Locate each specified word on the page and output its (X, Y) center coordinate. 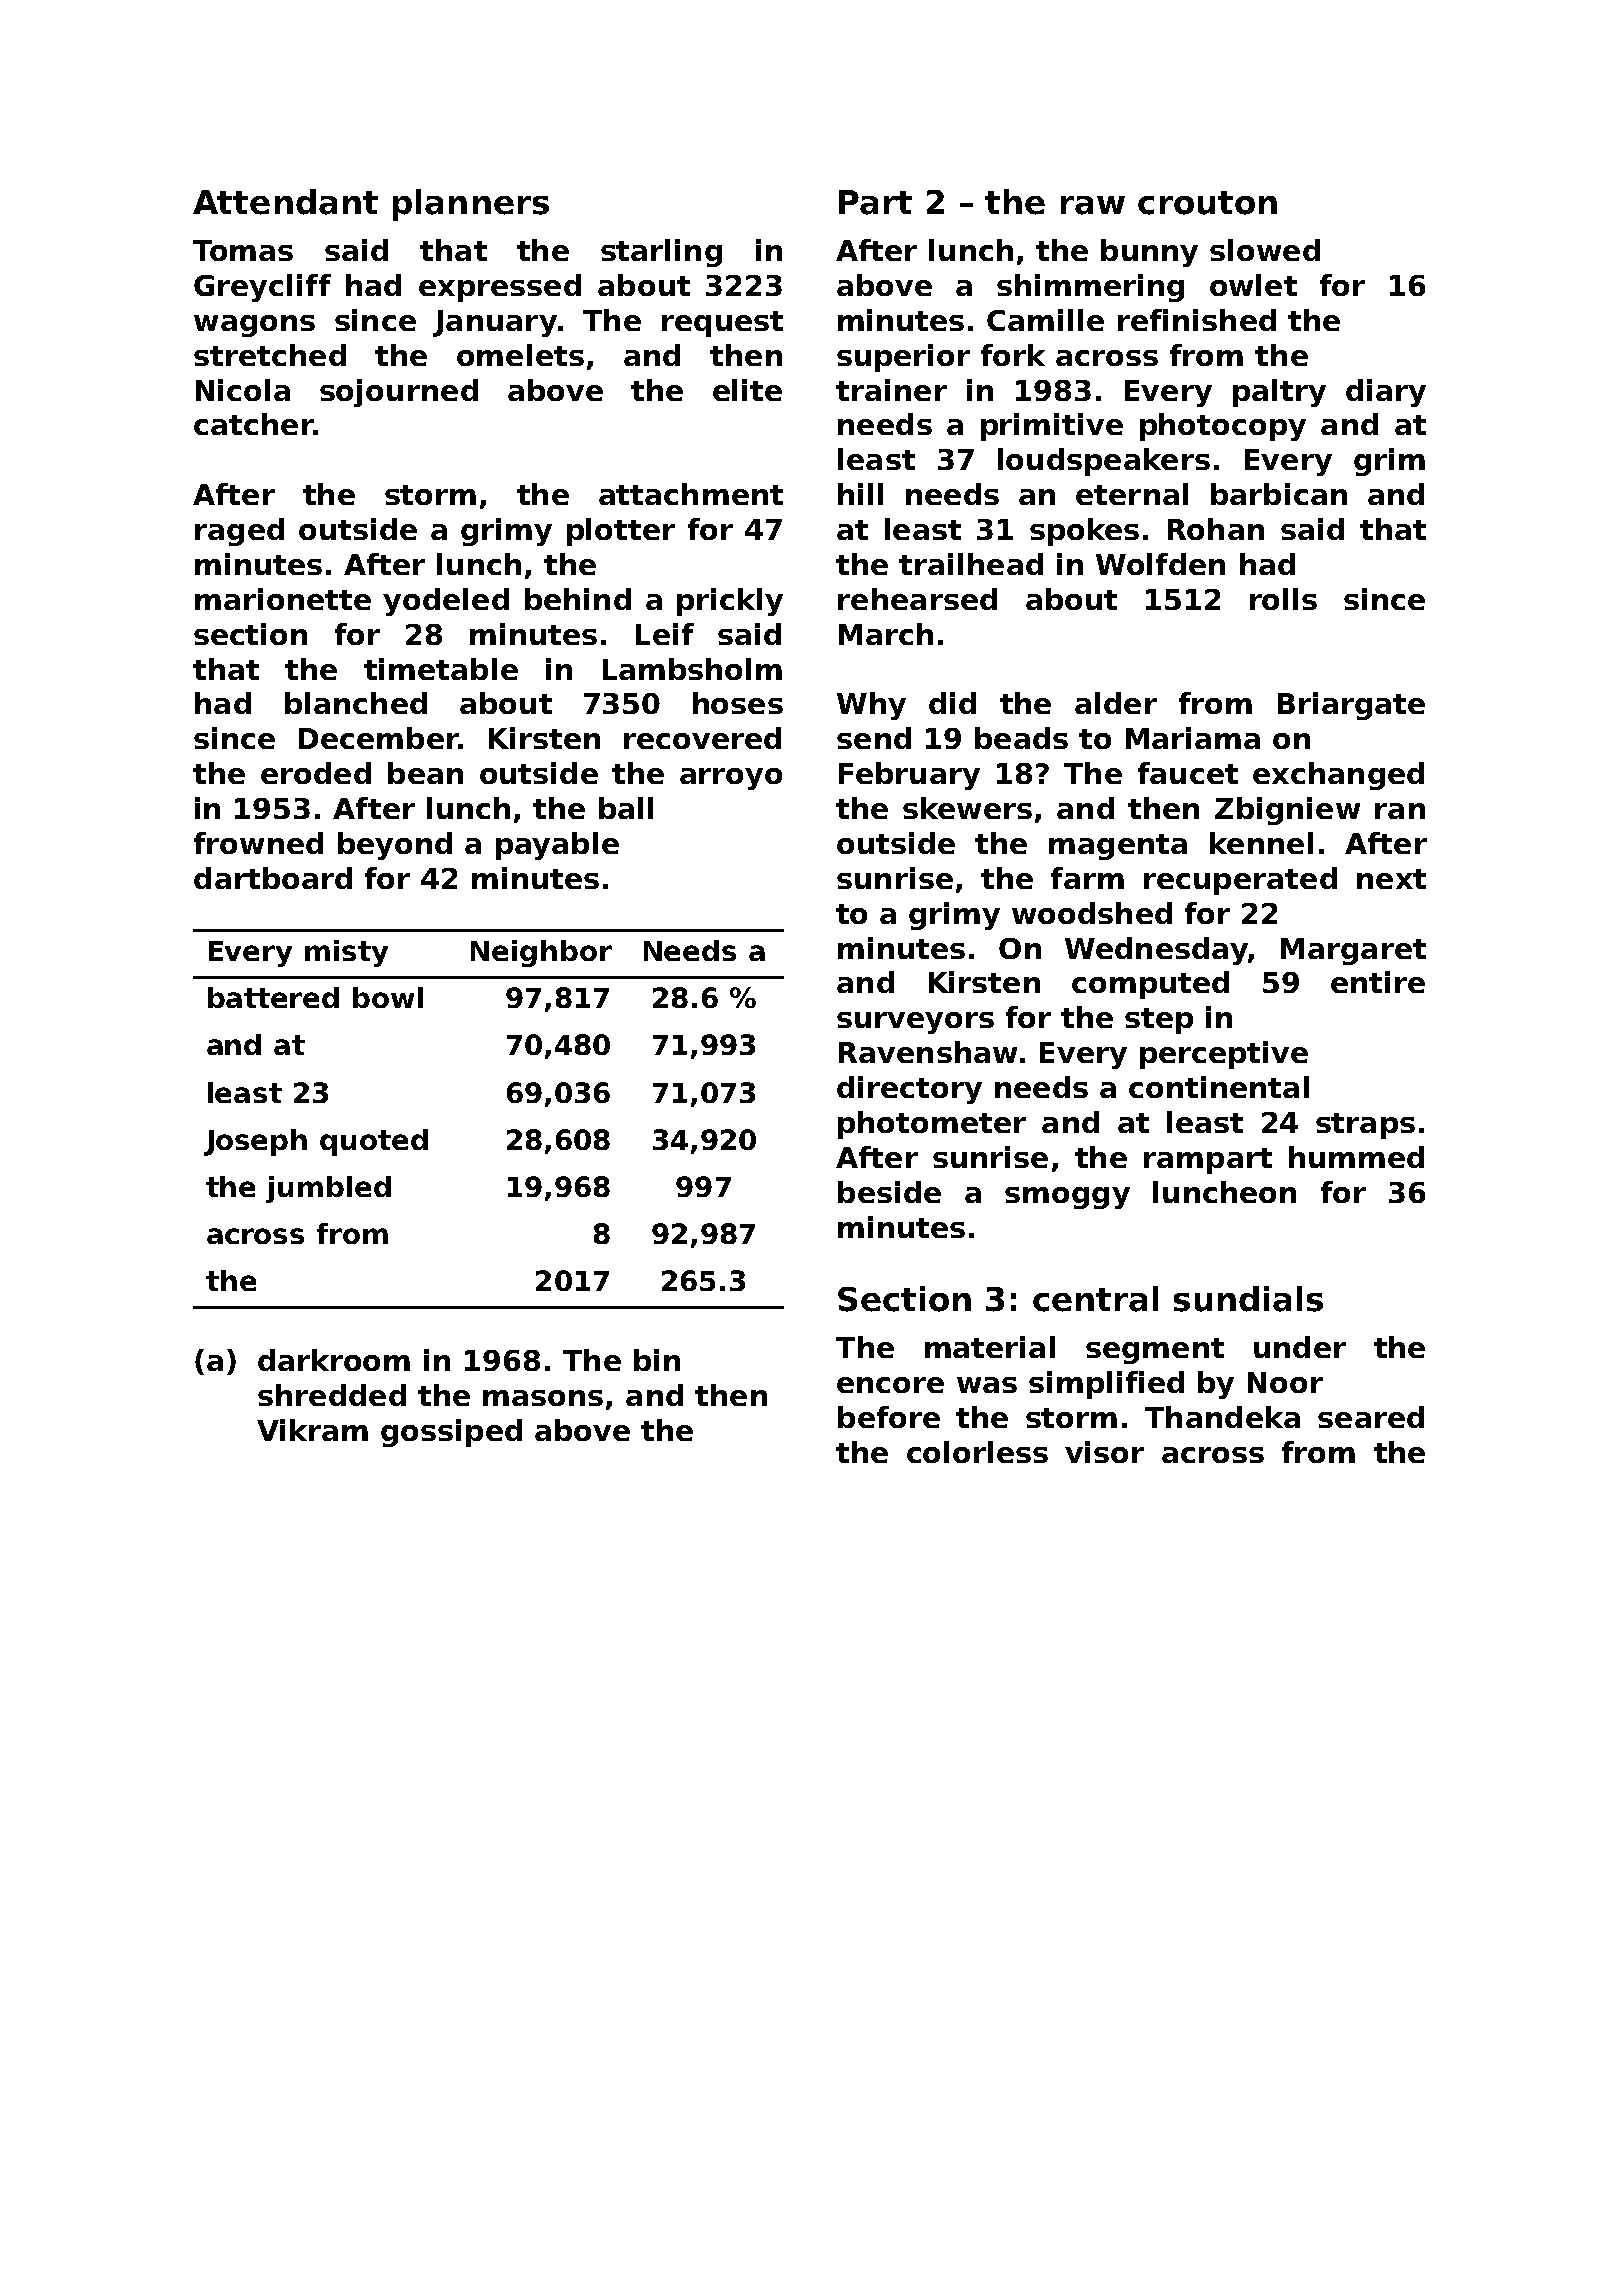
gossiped (451, 1433)
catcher (253, 424)
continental (1219, 1087)
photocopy (1223, 427)
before (889, 1417)
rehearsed (917, 599)
